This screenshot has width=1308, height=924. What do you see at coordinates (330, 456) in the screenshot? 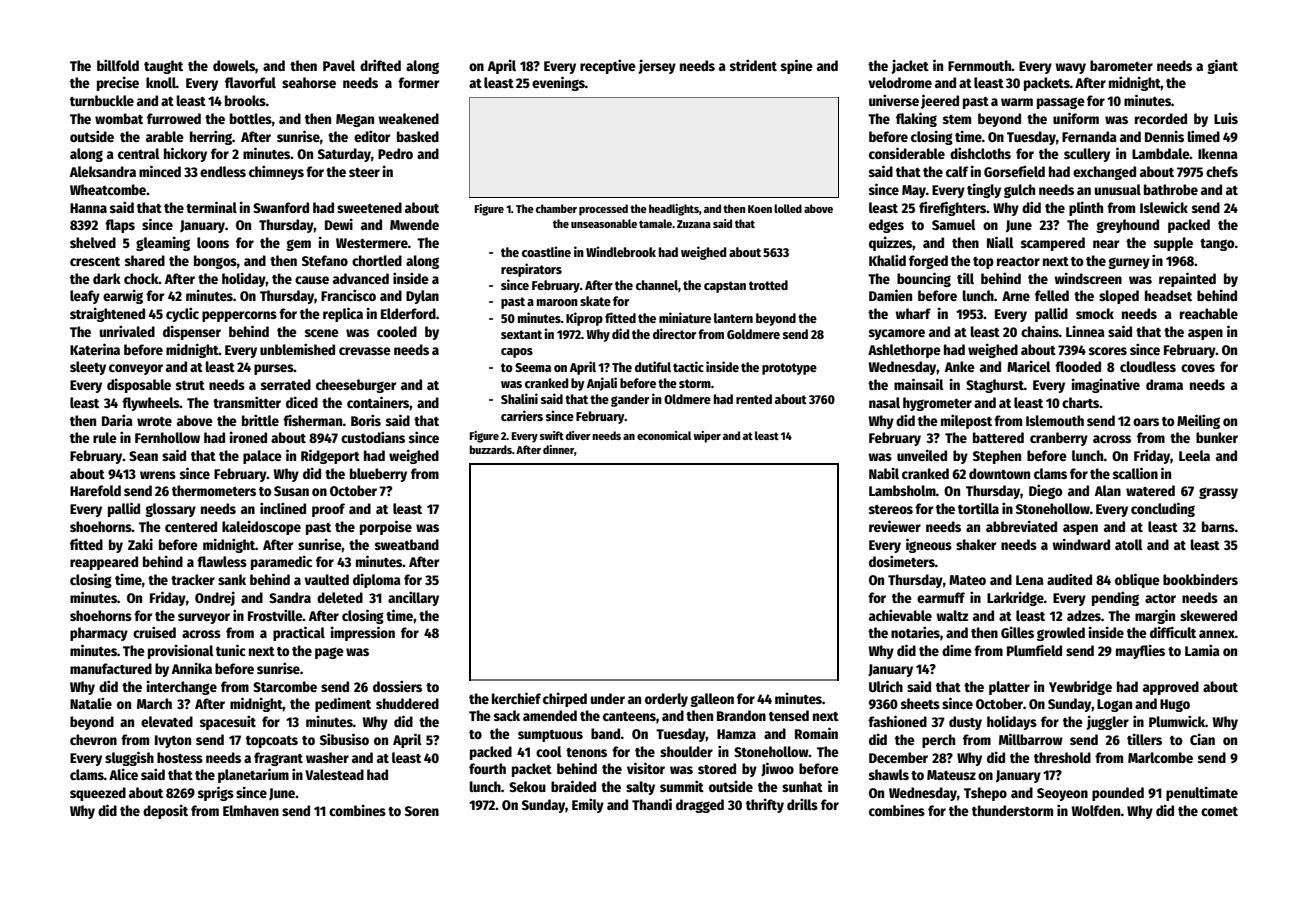
I see `Ridgeport` at bounding box center [330, 456].
